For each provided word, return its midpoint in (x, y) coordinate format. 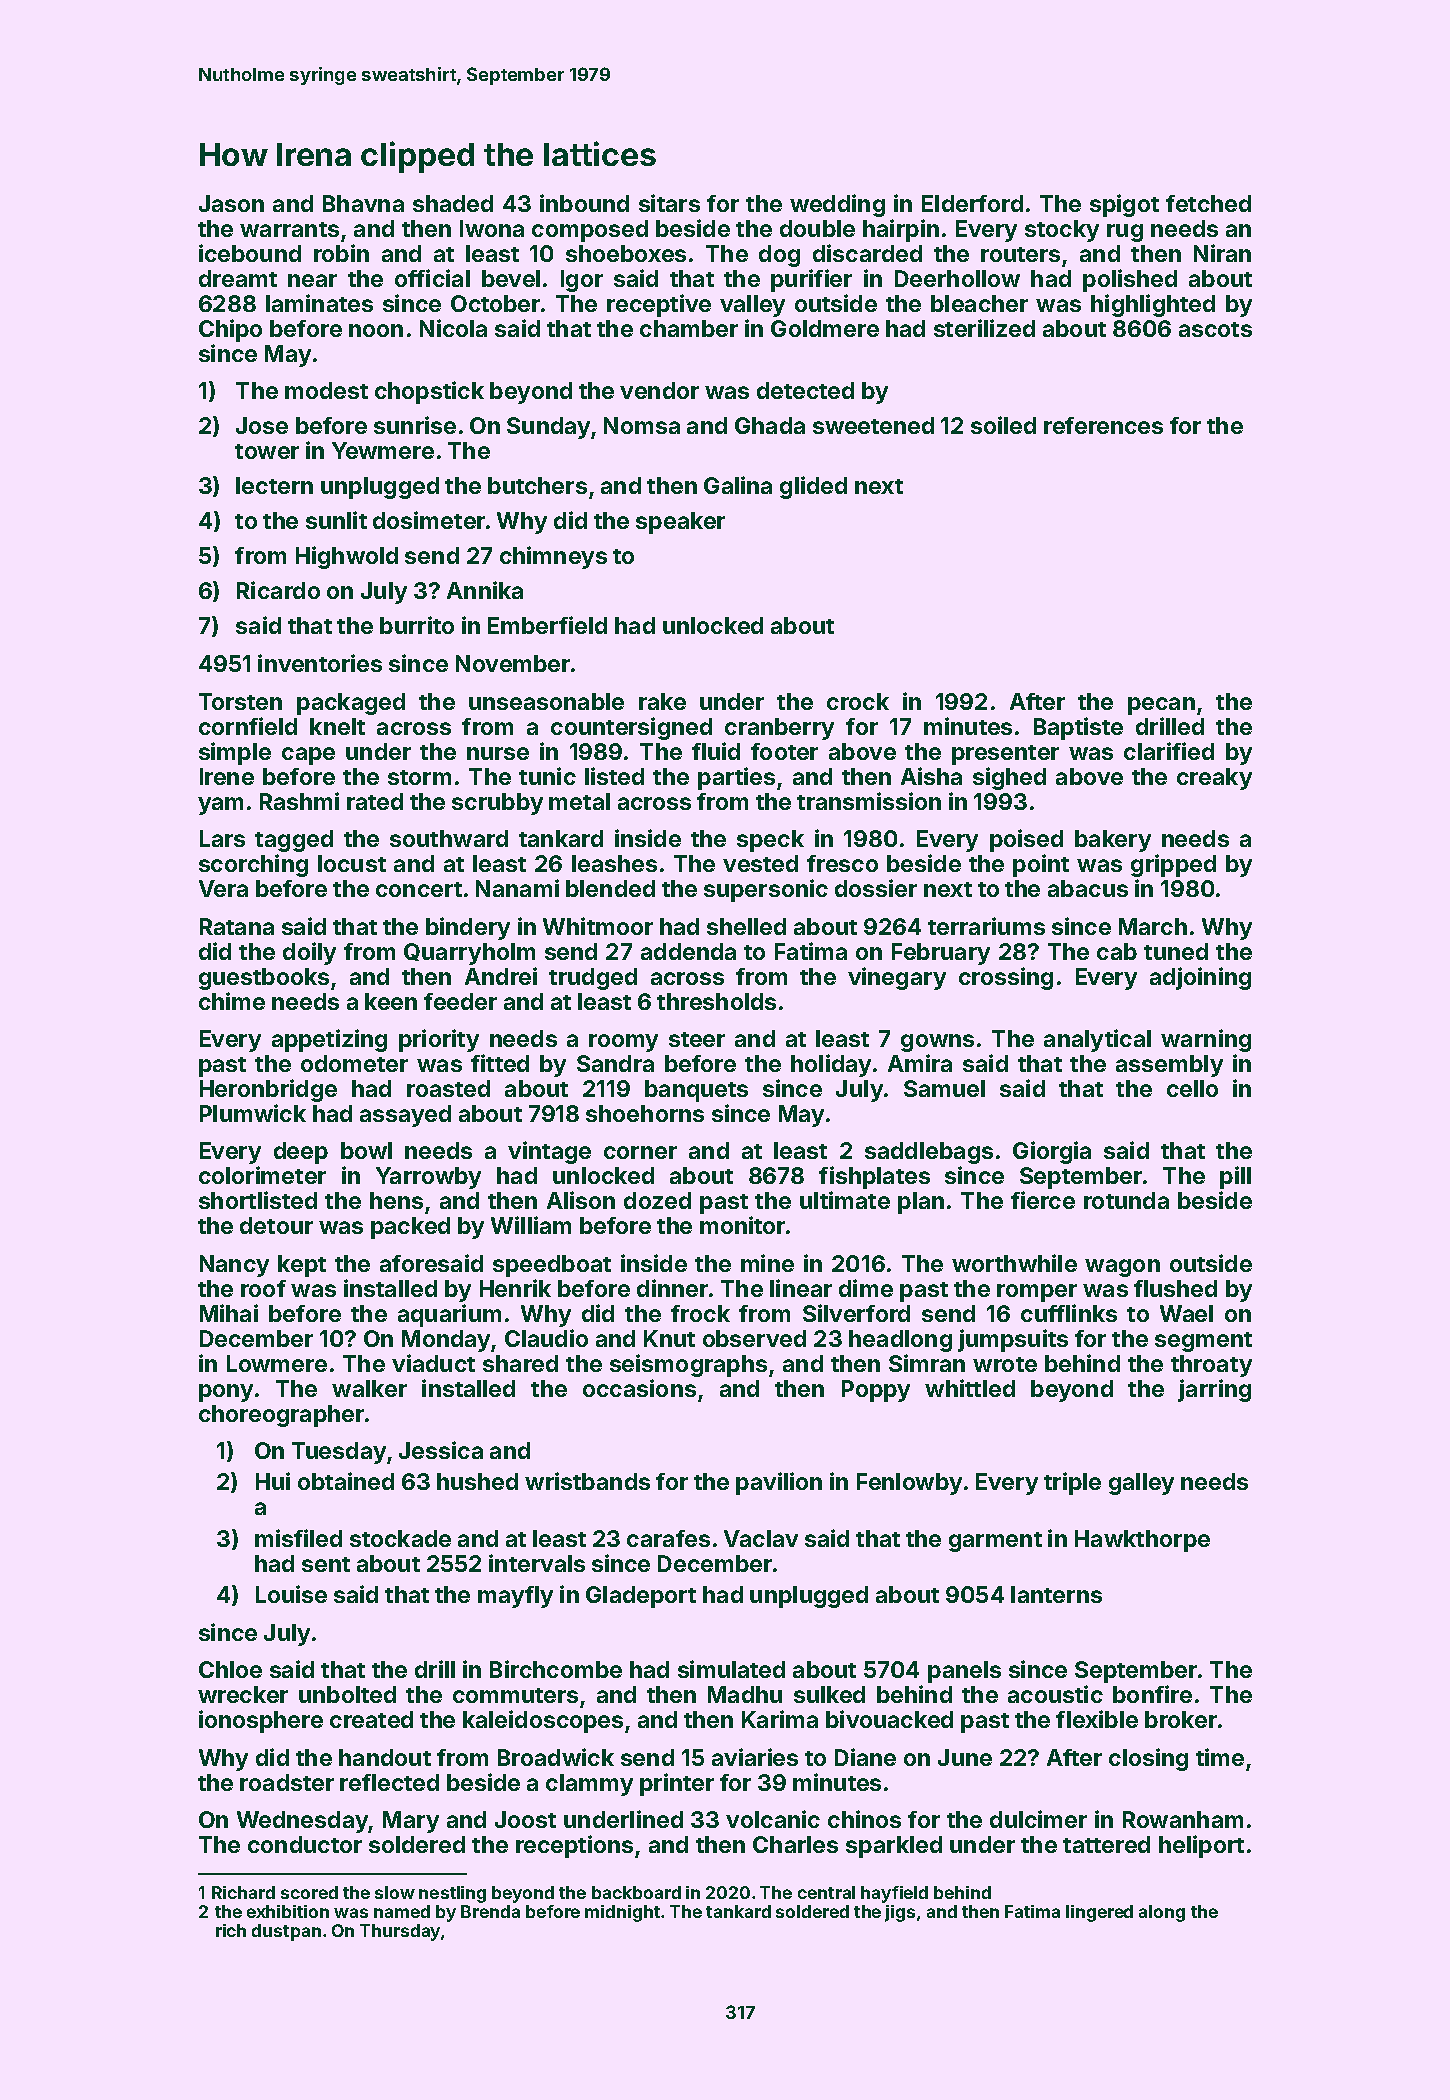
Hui (273, 1481)
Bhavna (363, 203)
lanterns (1056, 1594)
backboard (636, 1892)
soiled (1003, 425)
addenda (688, 951)
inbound (584, 203)
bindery (468, 928)
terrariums (986, 926)
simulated (731, 1669)
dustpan (286, 1932)
